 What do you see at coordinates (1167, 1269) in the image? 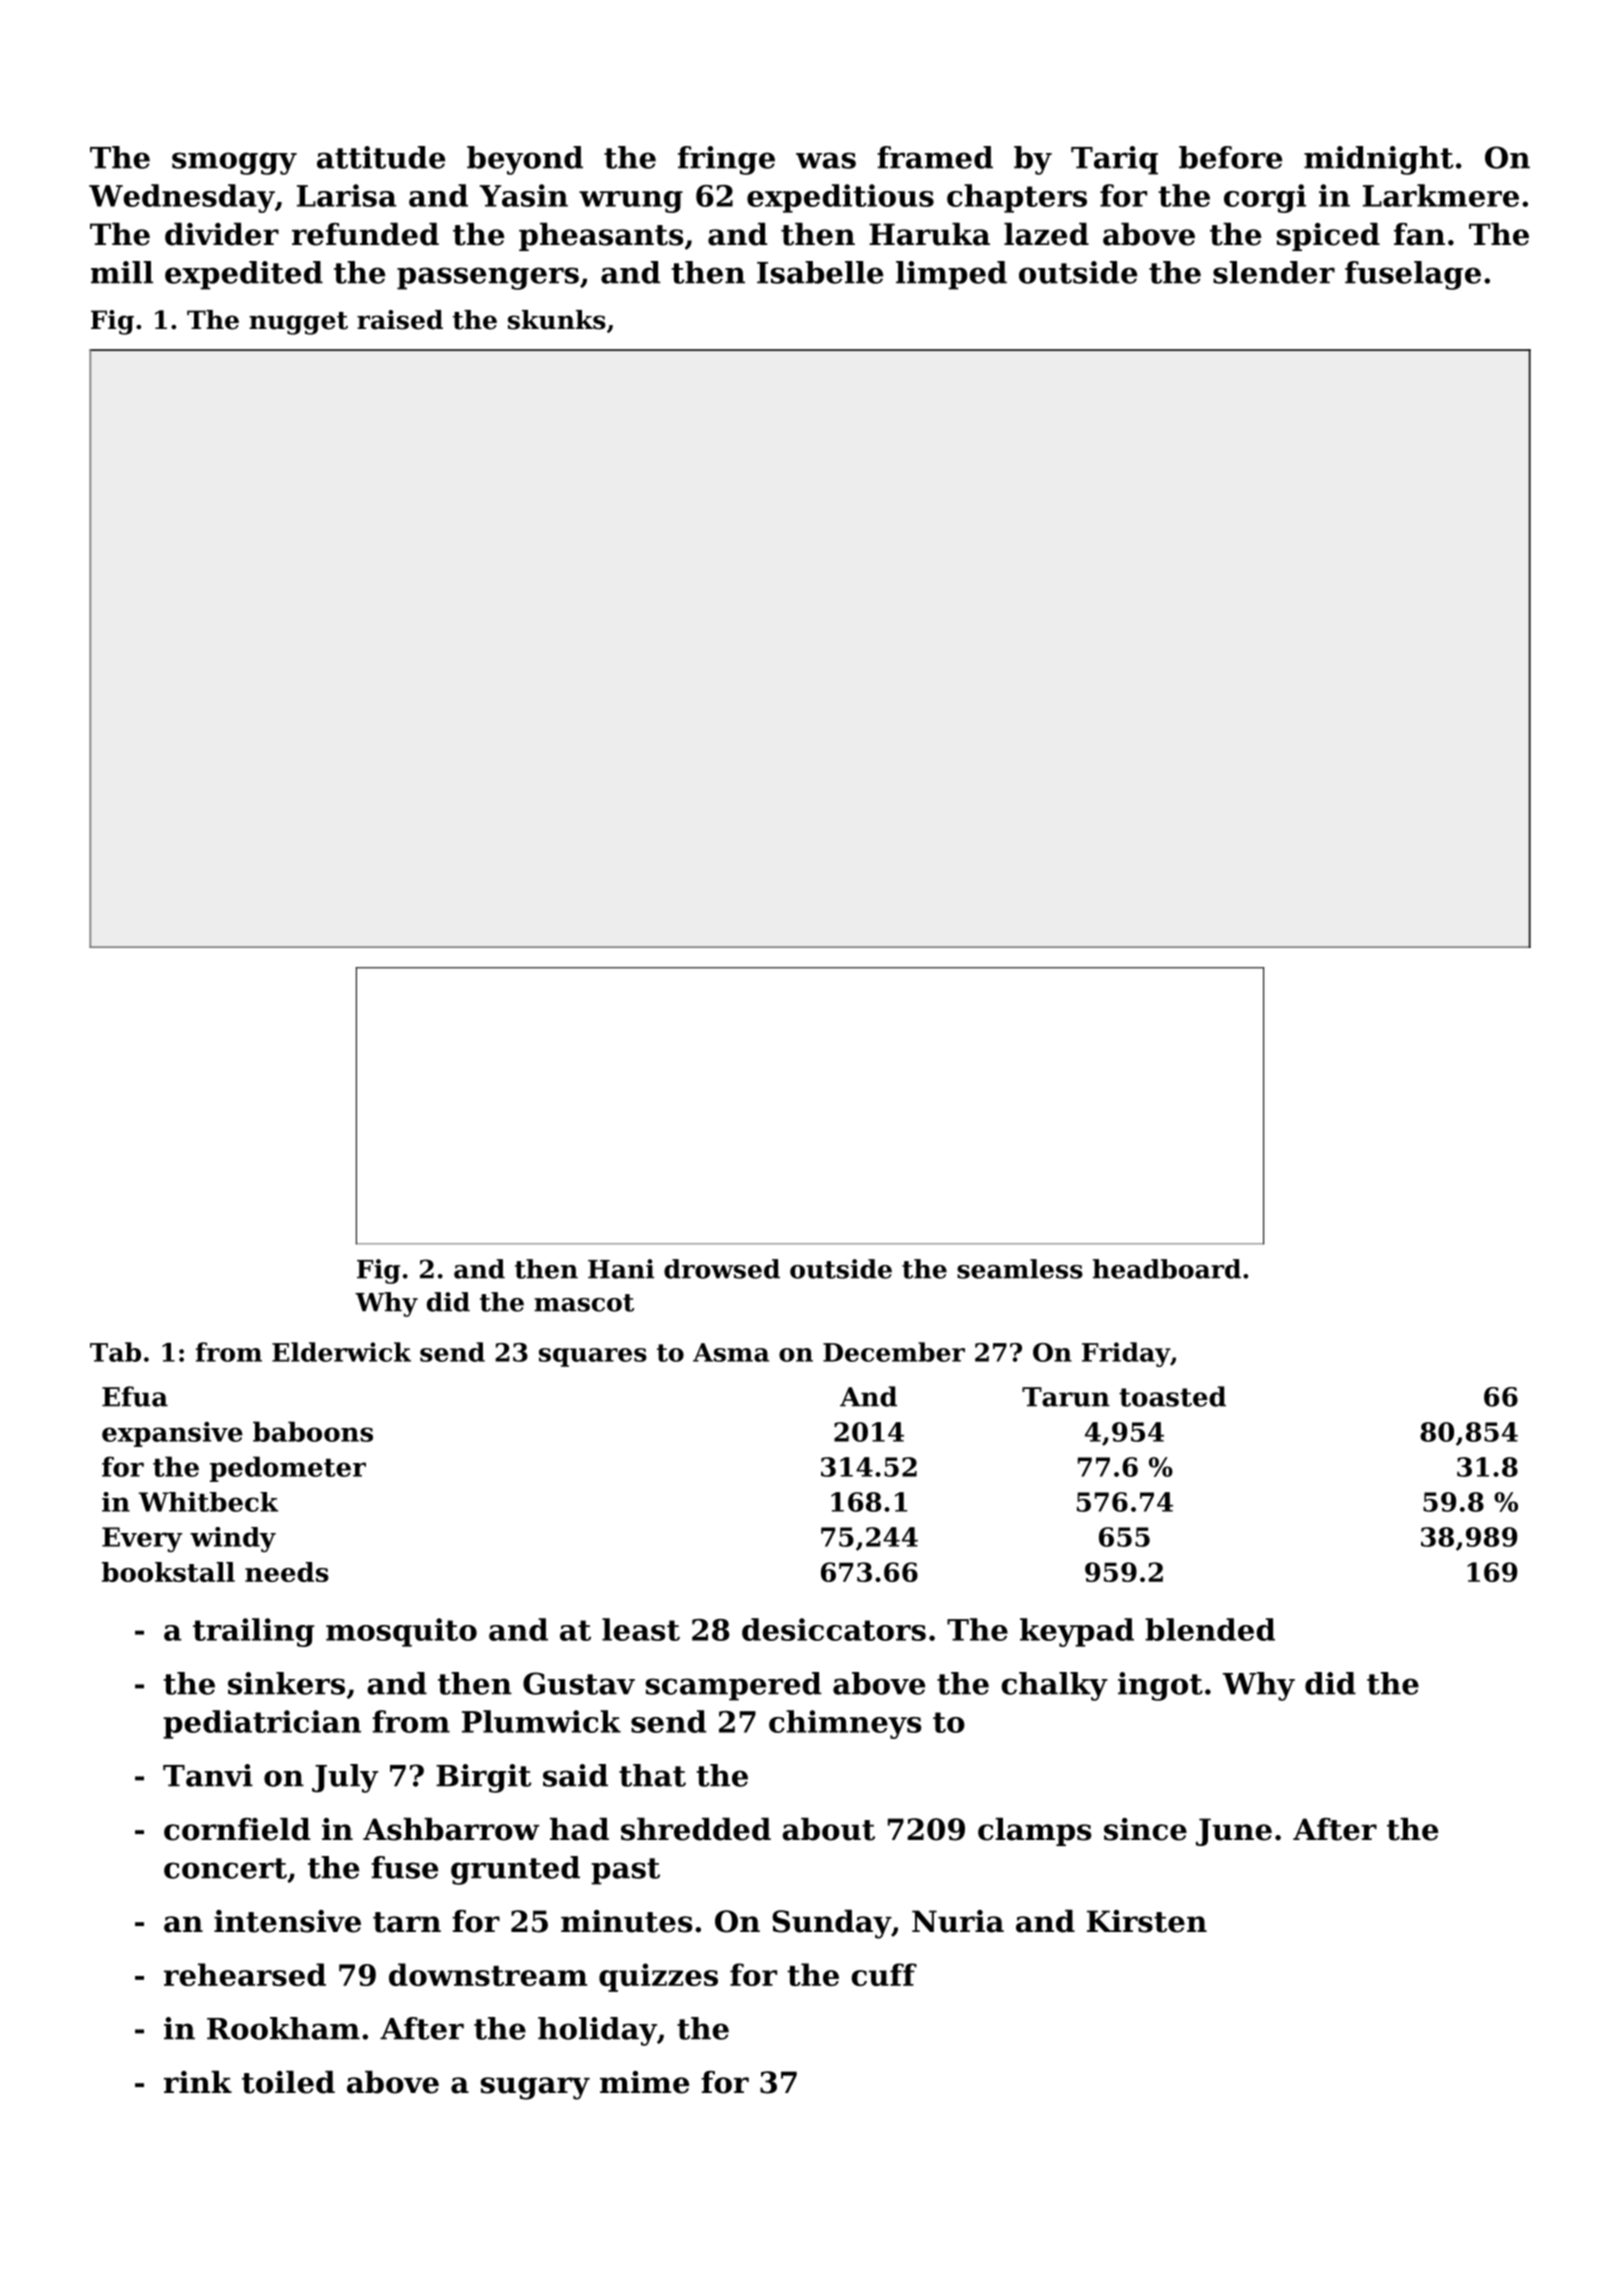
I see `headboard` at bounding box center [1167, 1269].
